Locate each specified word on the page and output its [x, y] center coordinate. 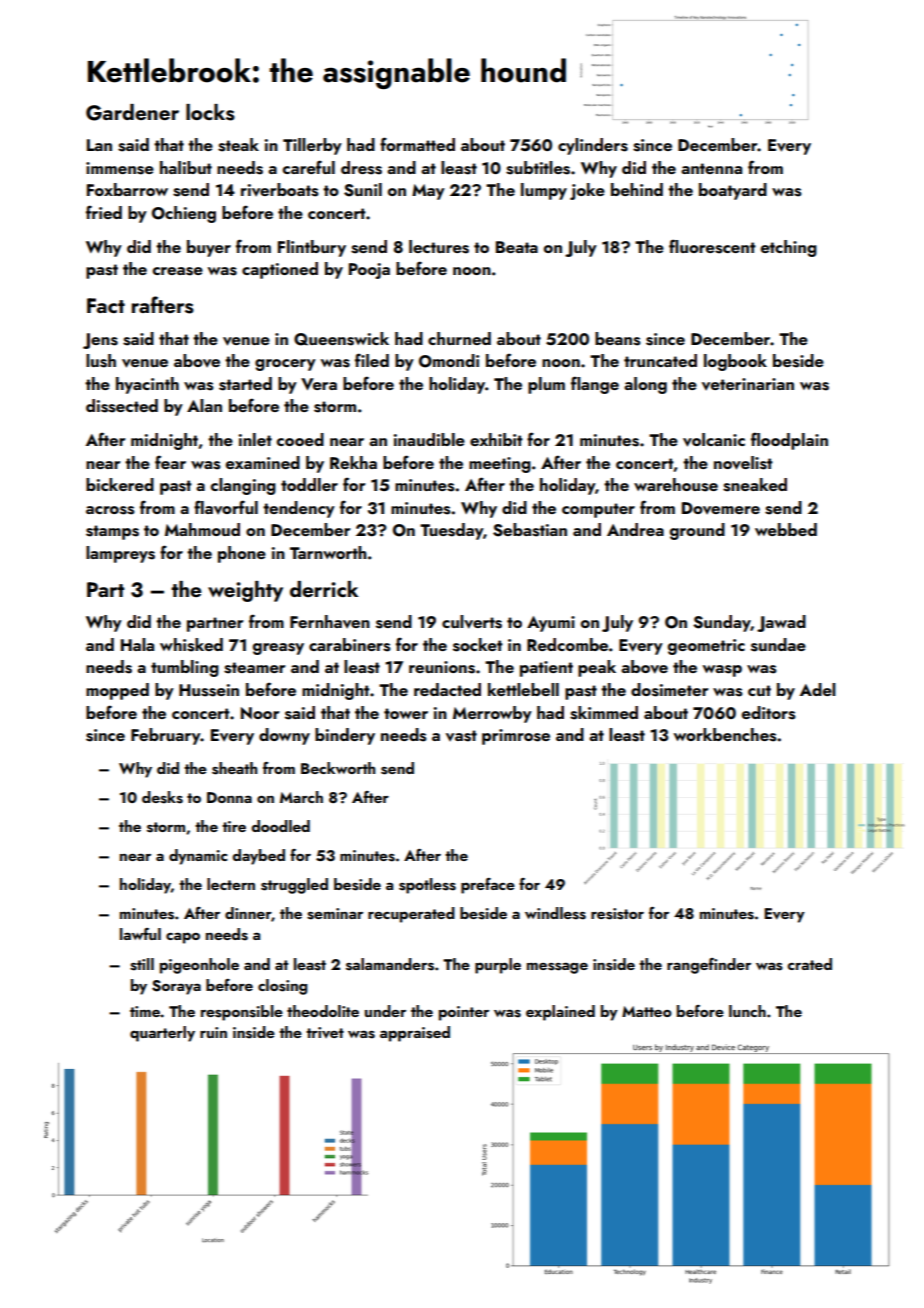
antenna [711, 168]
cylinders [593, 146]
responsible [242, 1013]
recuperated [411, 915]
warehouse [676, 485]
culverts [472, 622]
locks [210, 112]
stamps [112, 532]
